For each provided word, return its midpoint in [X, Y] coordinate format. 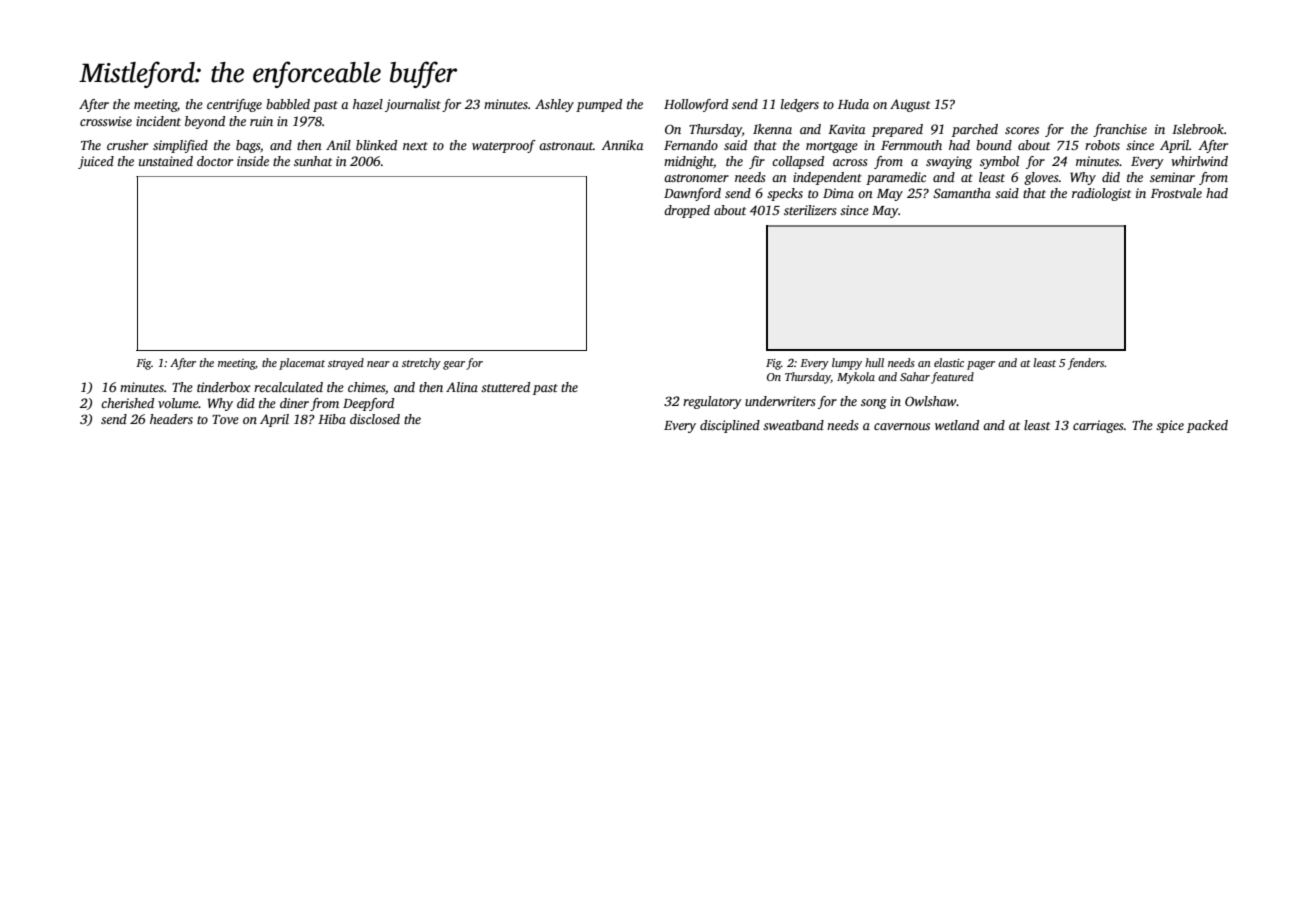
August [910, 105]
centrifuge [234, 105]
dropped [687, 211]
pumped [599, 105]
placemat [302, 364]
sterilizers [810, 210]
